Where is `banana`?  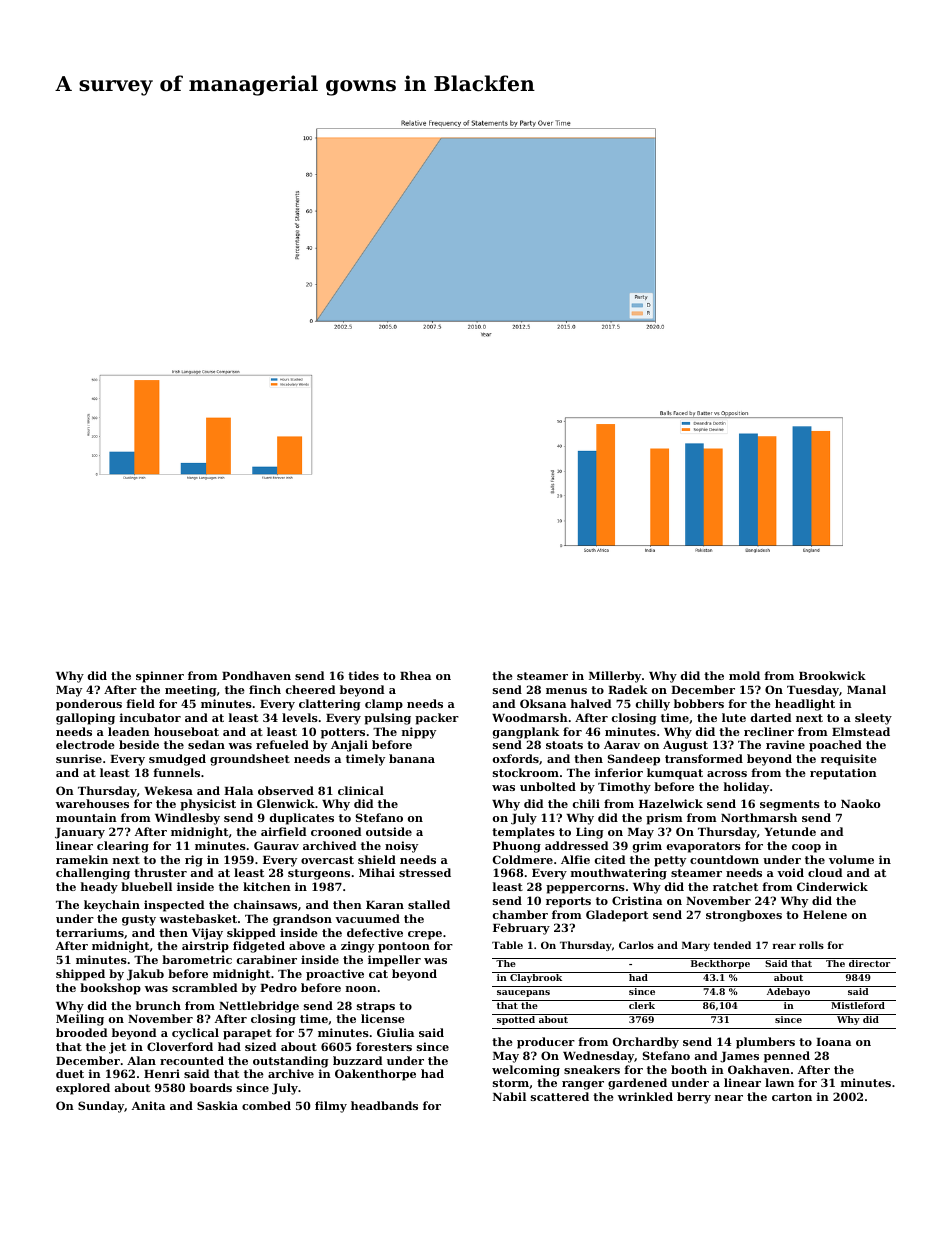
banana is located at coordinates (412, 758).
